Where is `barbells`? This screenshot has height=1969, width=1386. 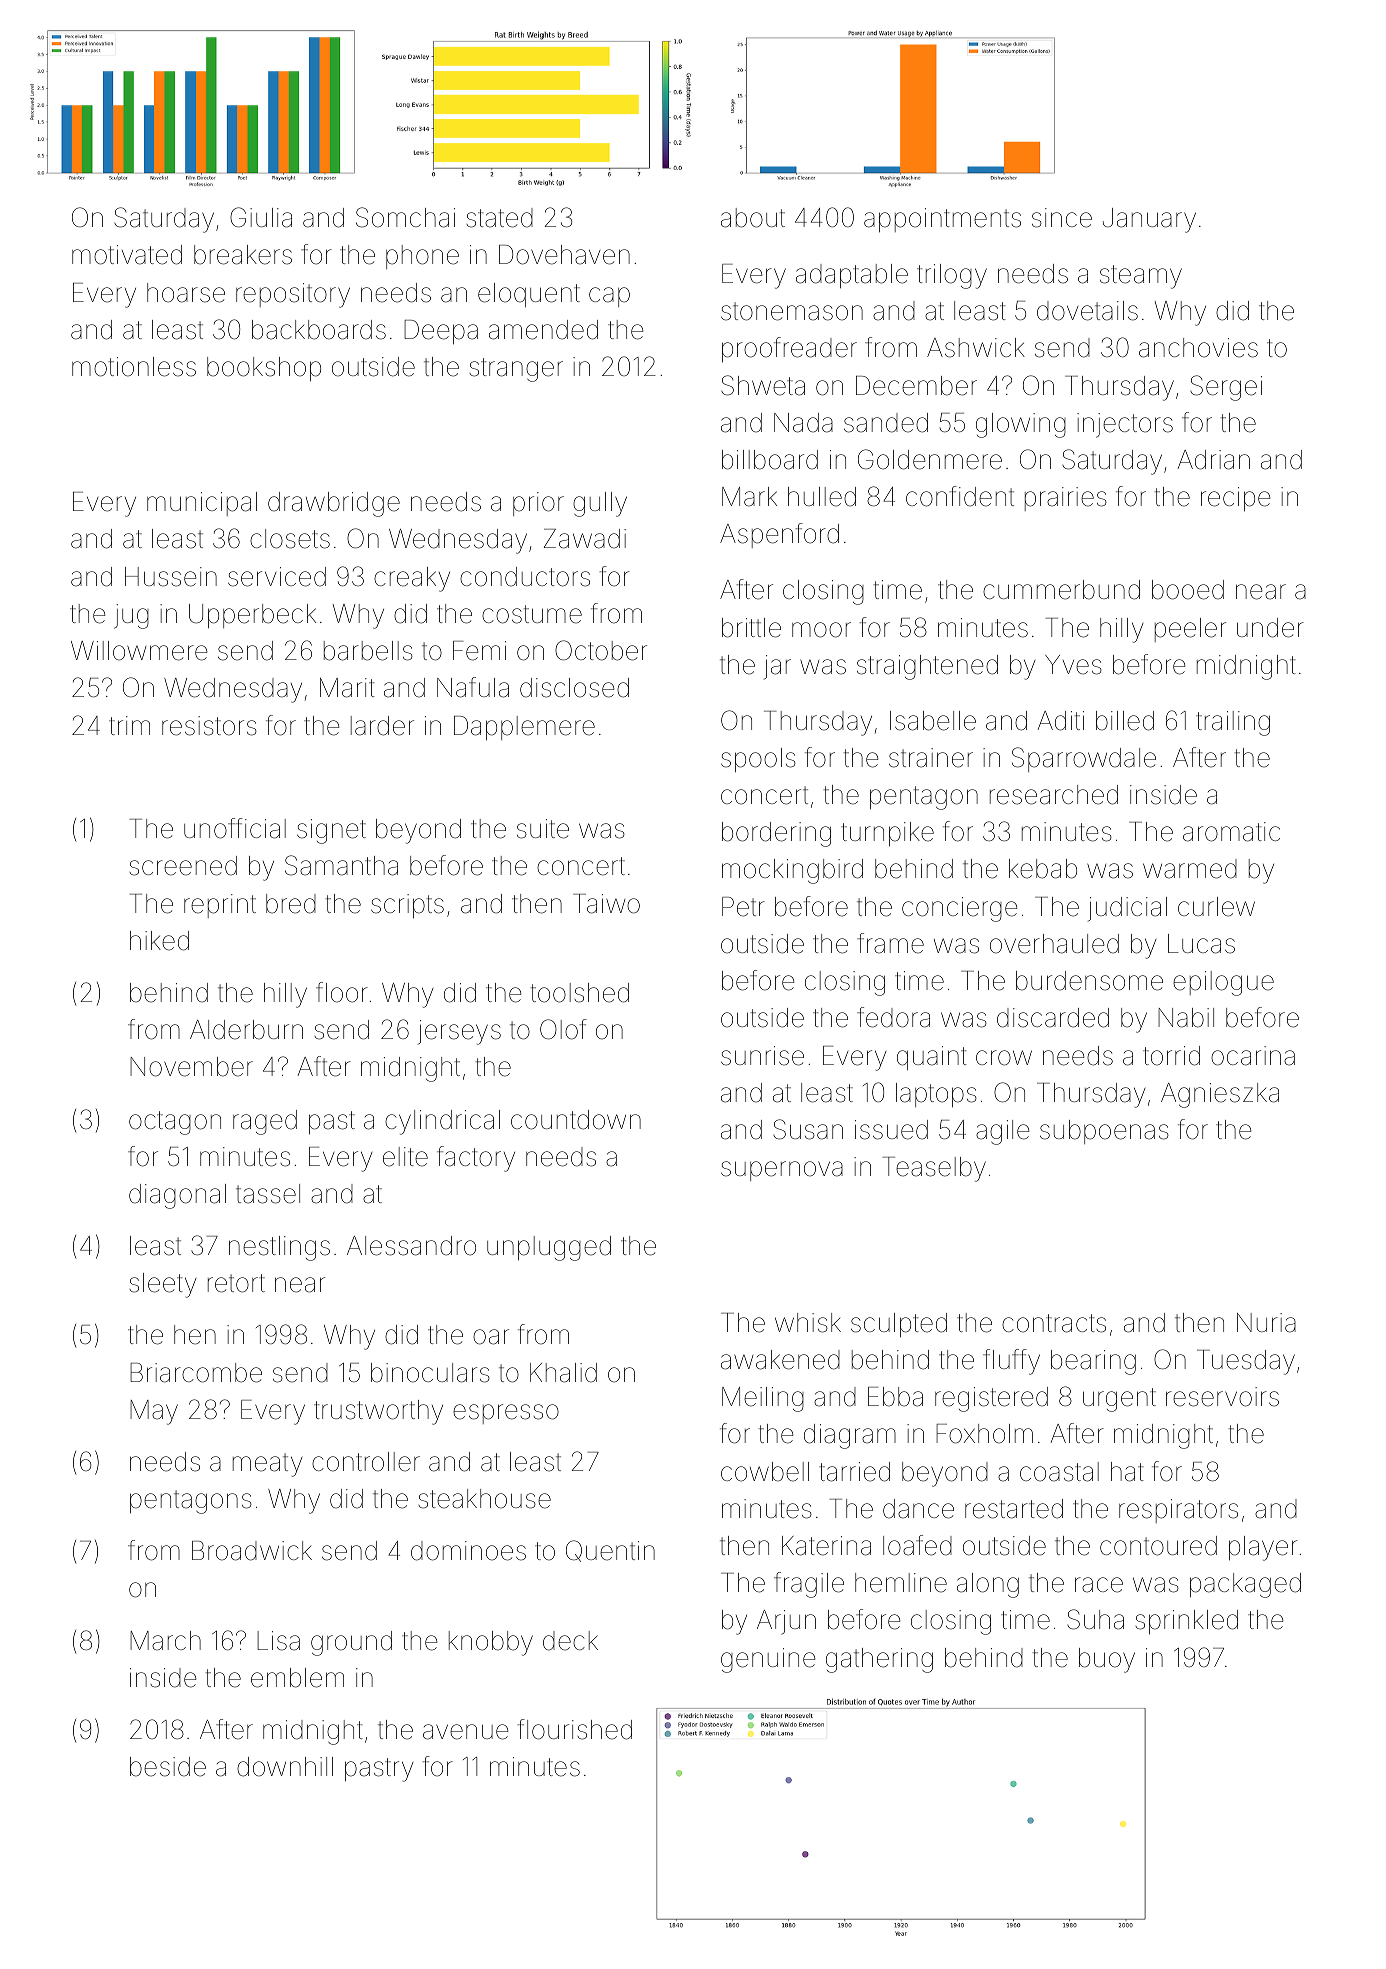
barbells is located at coordinates (368, 651).
